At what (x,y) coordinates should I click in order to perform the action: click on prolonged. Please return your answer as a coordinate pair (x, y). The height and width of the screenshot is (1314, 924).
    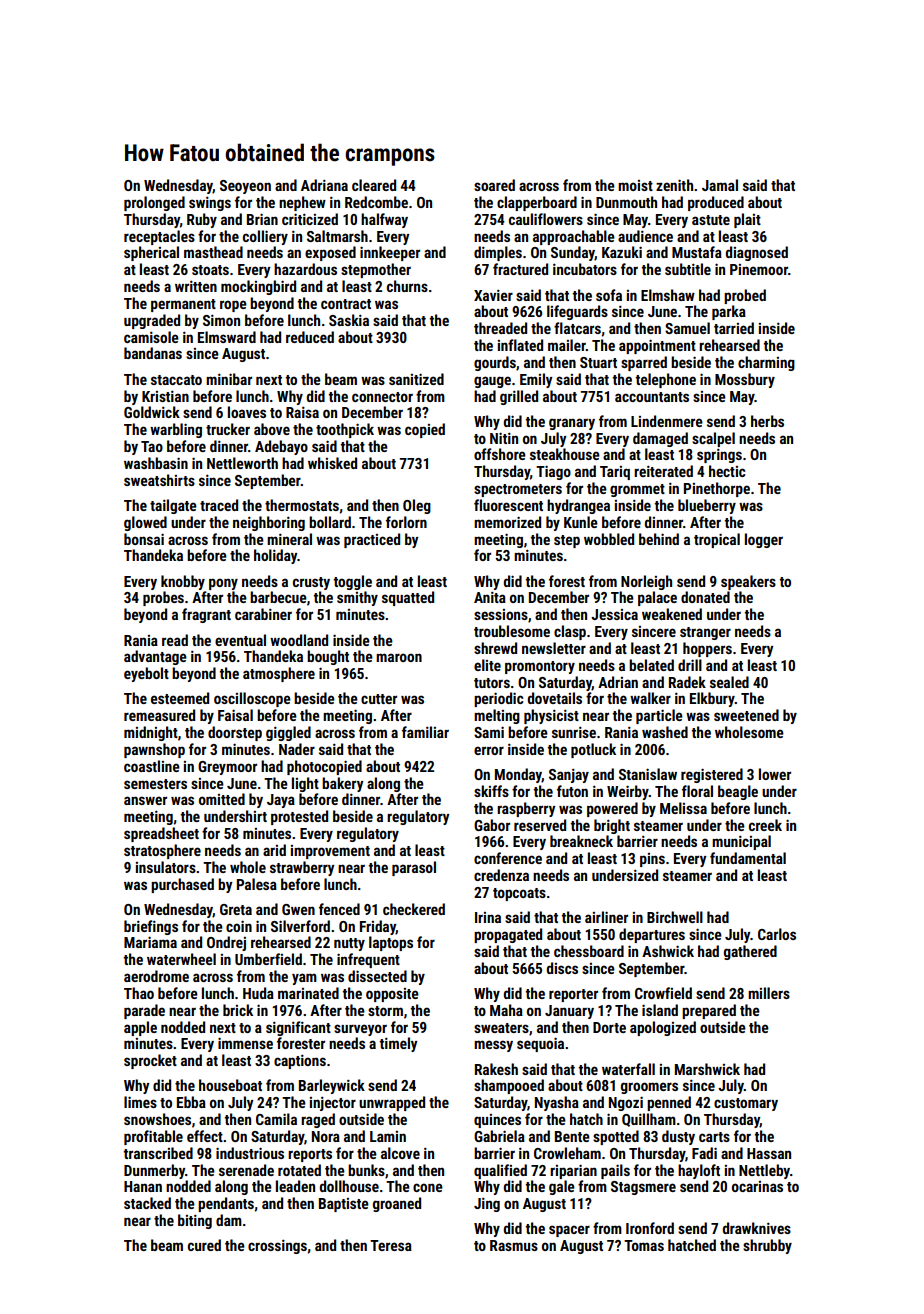
    Looking at the image, I should click on (154, 203).
